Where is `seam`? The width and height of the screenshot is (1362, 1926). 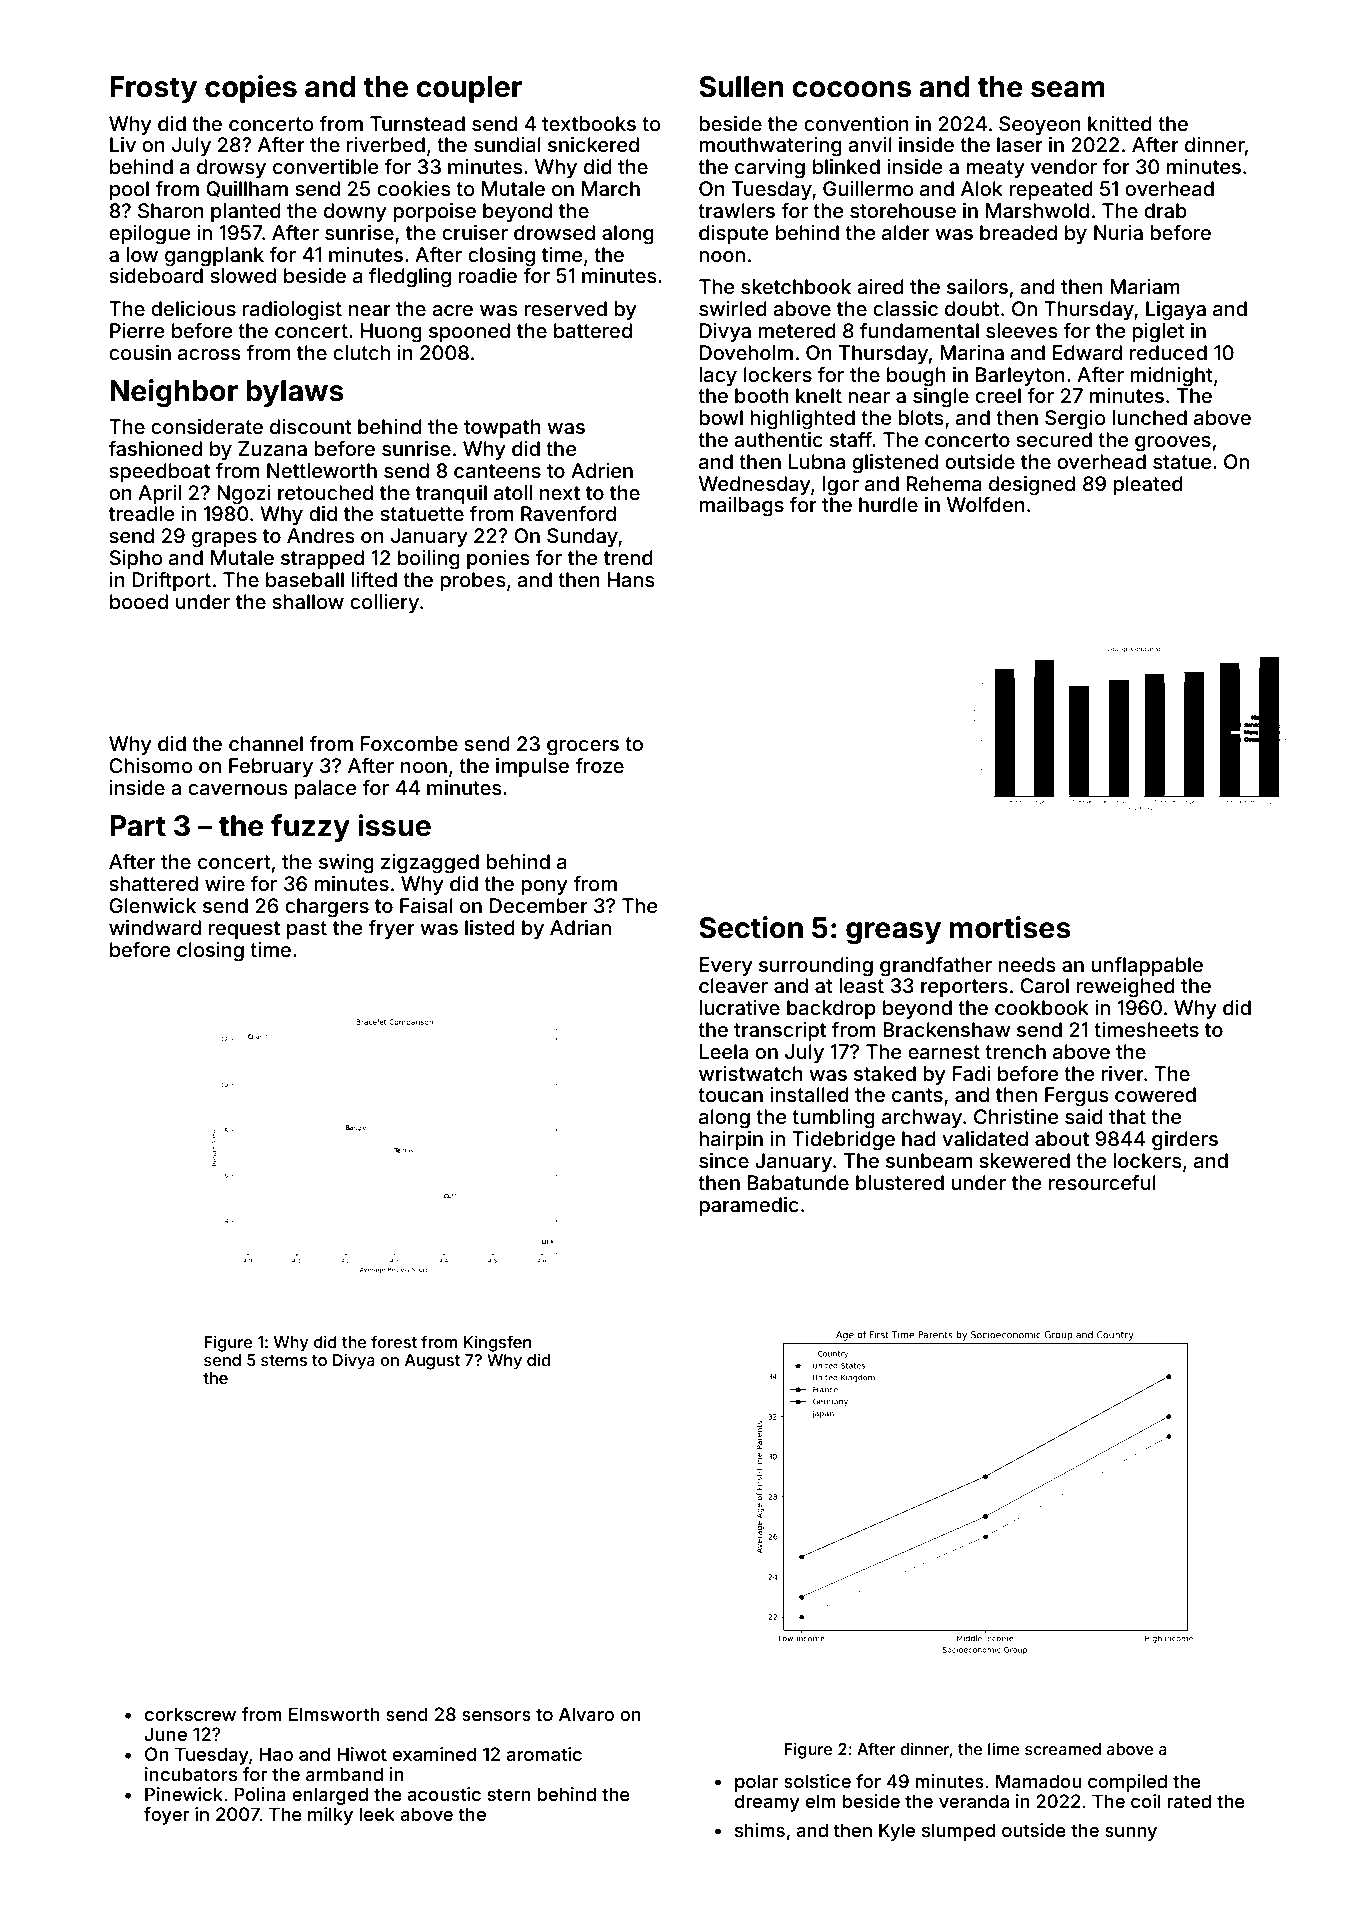
seam is located at coordinates (1068, 89).
